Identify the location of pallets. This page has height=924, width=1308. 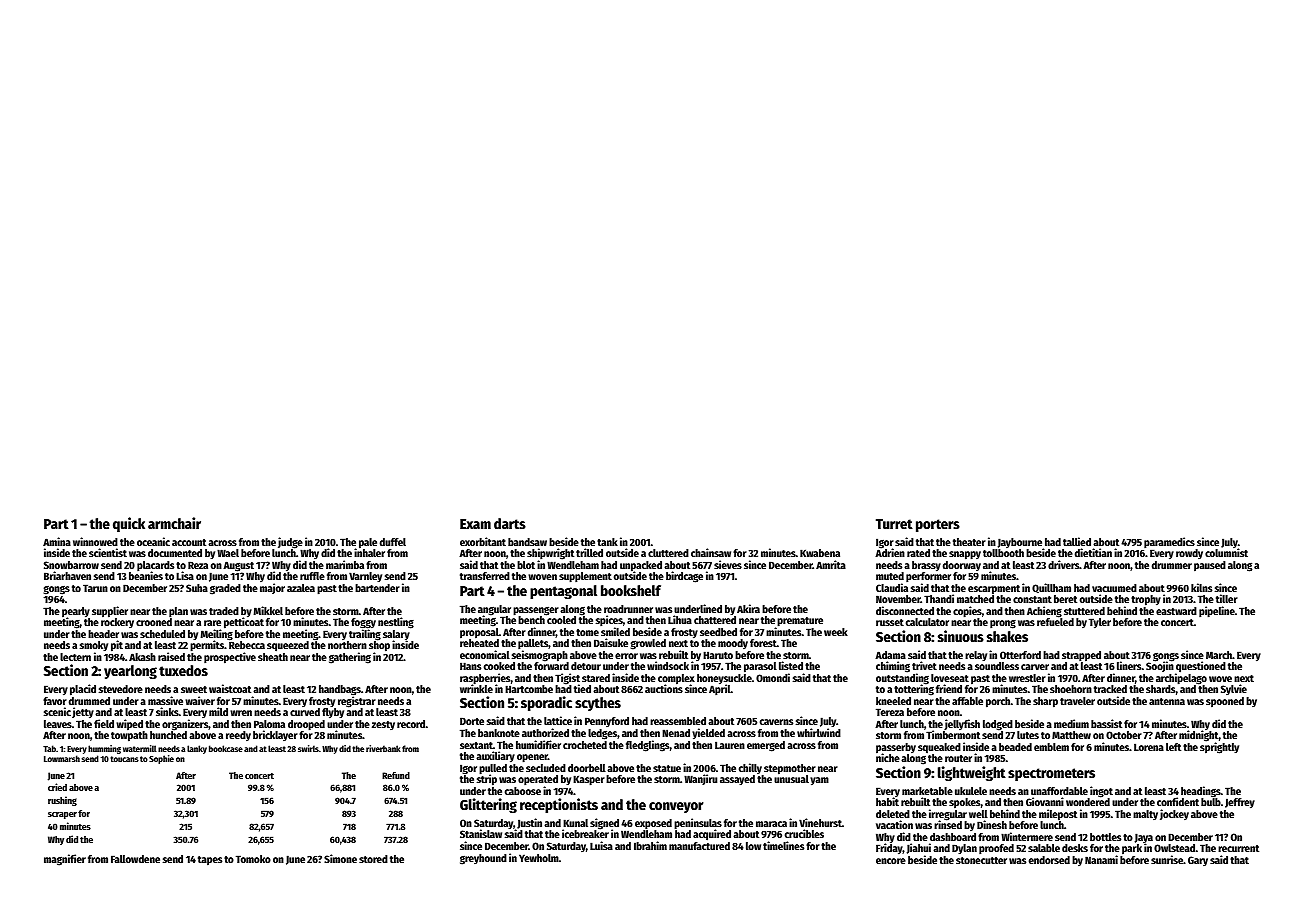
(533, 644).
